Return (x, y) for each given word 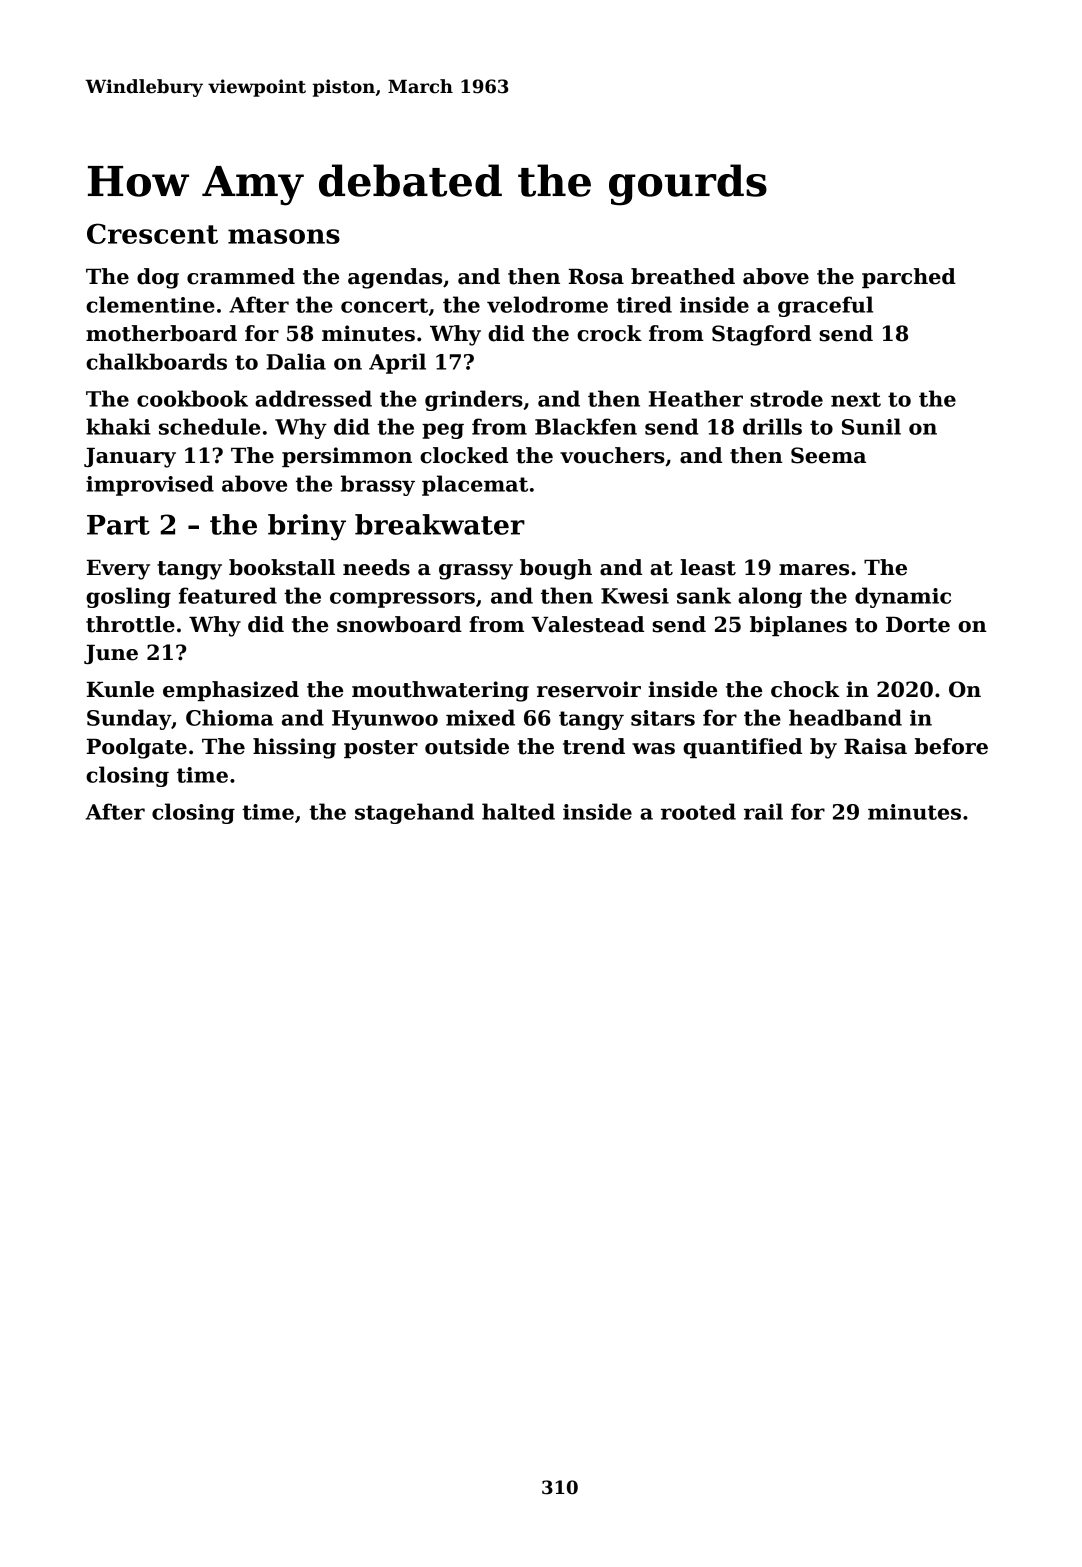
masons (284, 236)
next (856, 399)
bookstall (282, 567)
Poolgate (137, 748)
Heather (696, 398)
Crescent (152, 233)
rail (763, 811)
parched (909, 278)
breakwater (440, 524)
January (130, 458)
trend (594, 746)
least (708, 567)
